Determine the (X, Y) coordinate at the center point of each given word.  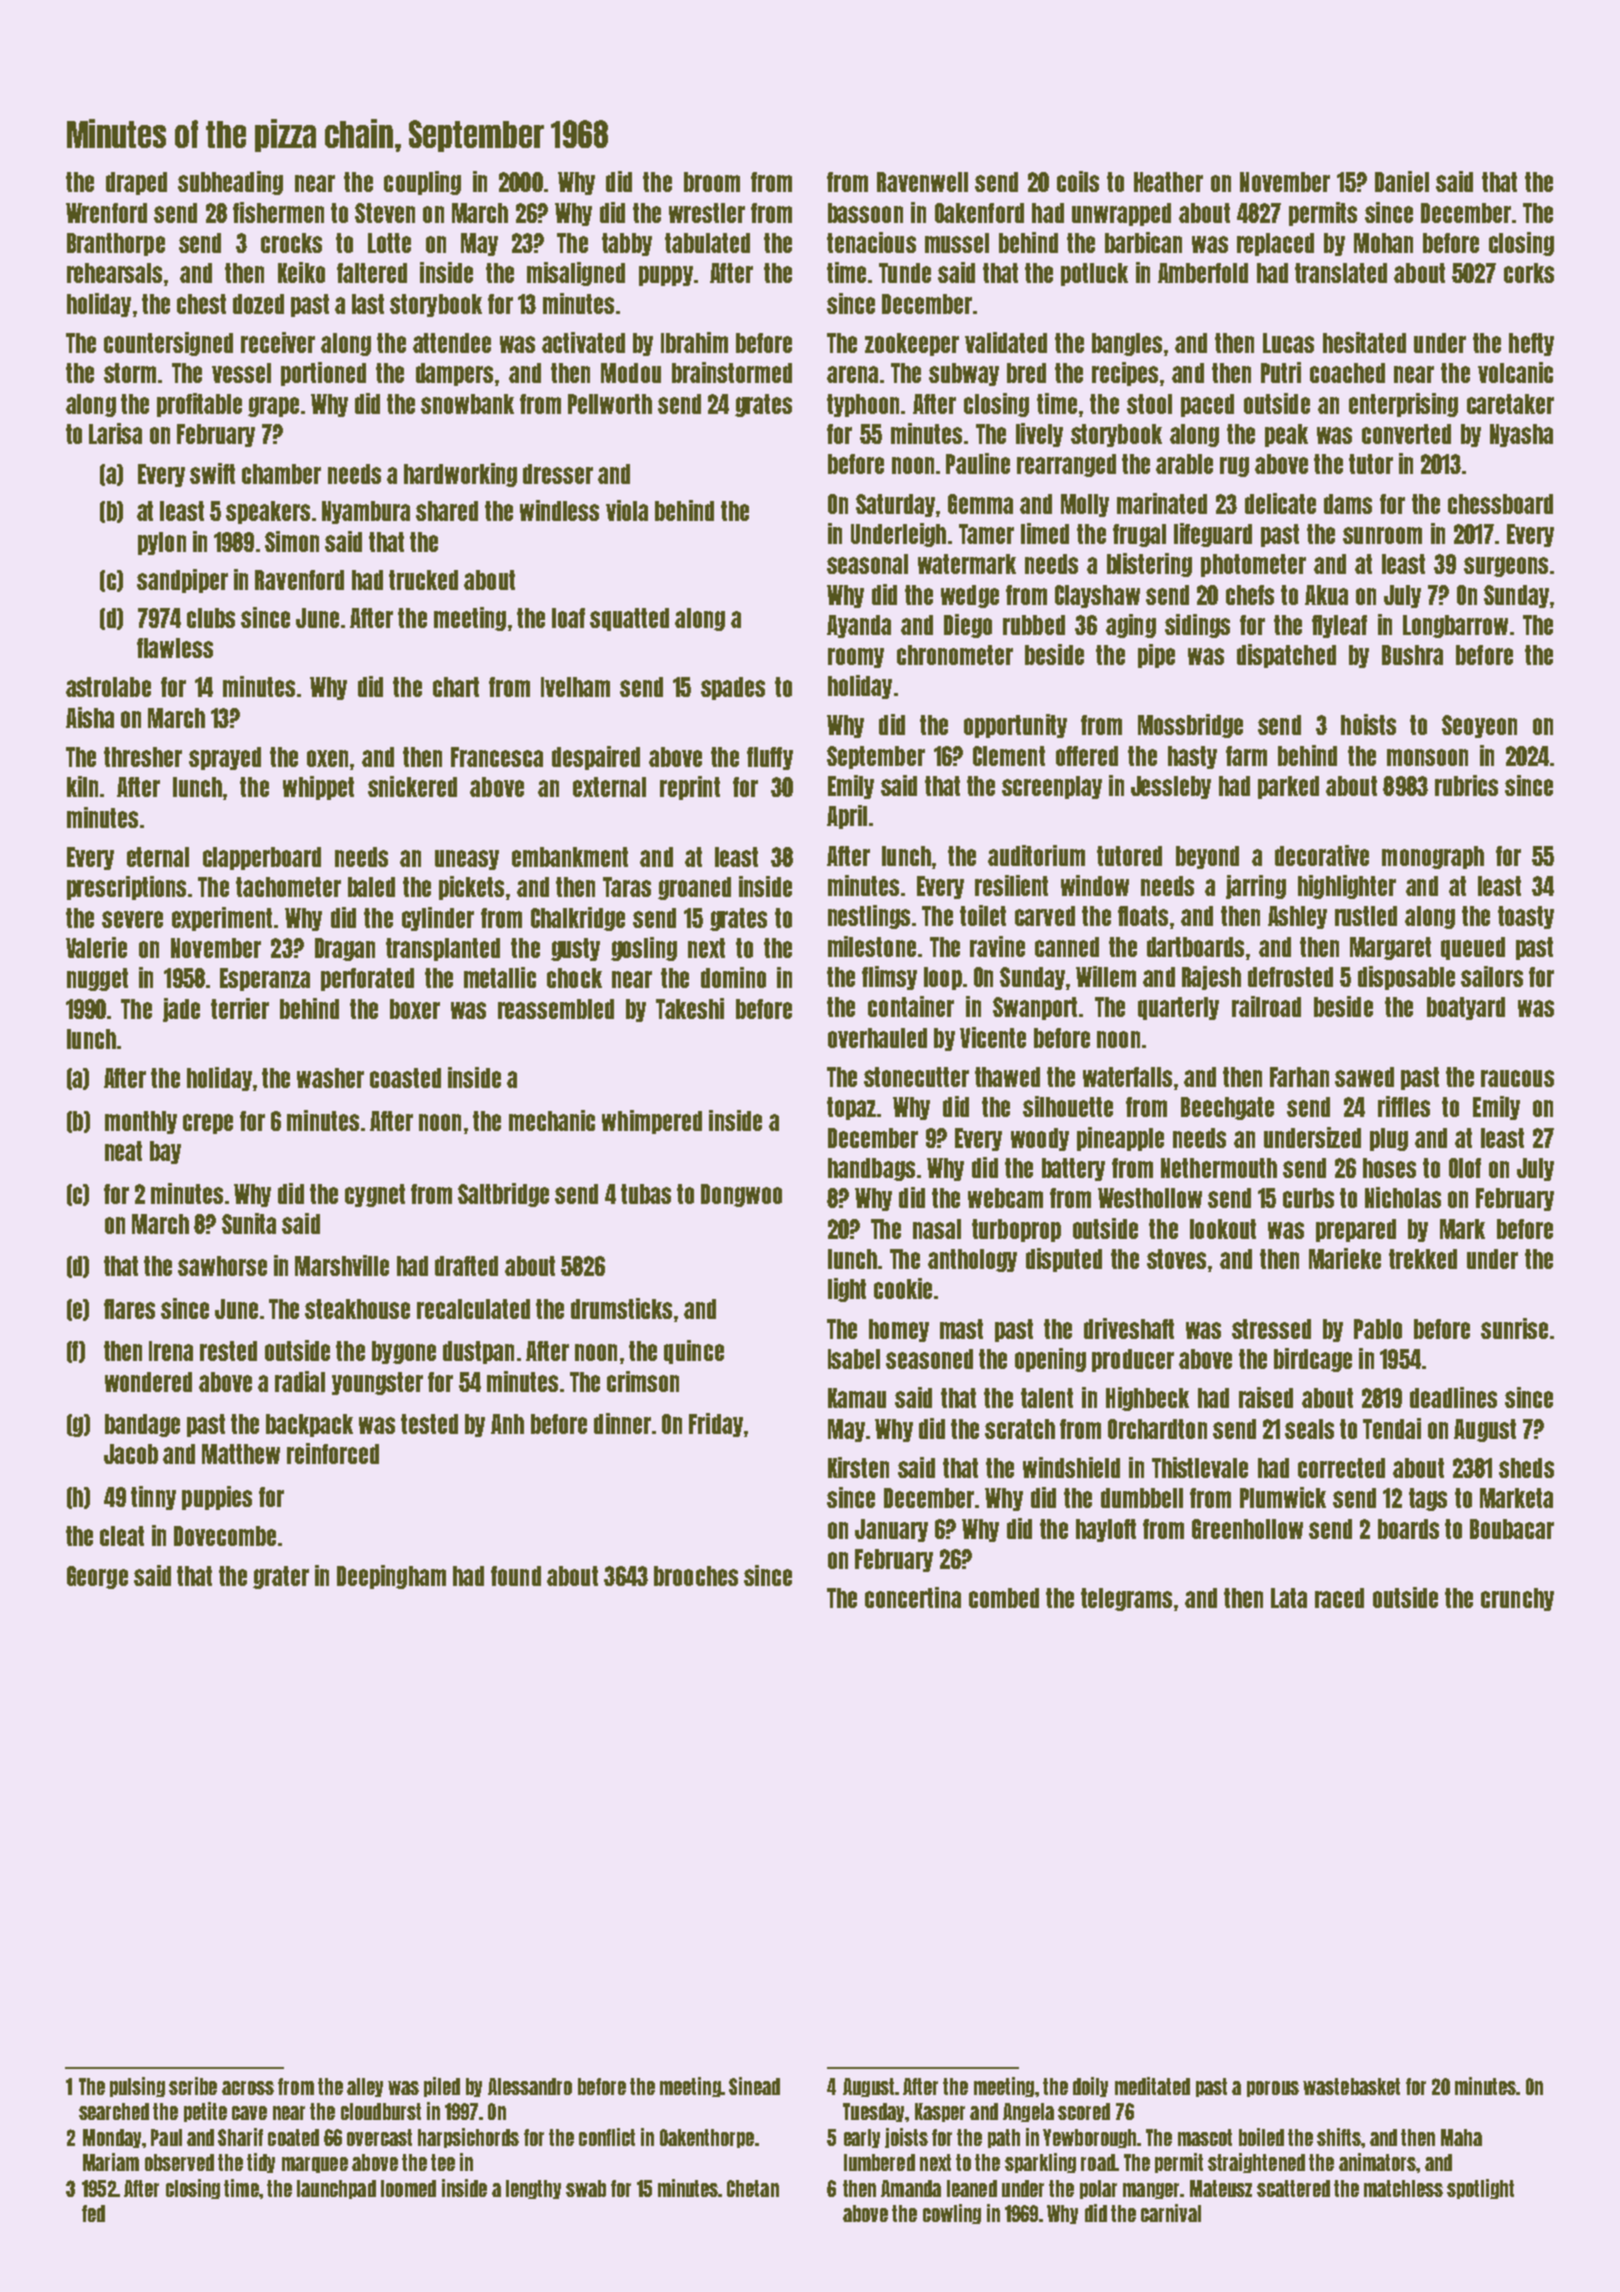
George (97, 1577)
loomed (408, 2188)
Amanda (911, 2188)
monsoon (1427, 757)
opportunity (1015, 726)
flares (129, 1309)
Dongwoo (741, 1195)
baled (371, 887)
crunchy (1517, 1599)
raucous (1517, 1078)
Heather (1168, 182)
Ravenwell (922, 182)
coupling (422, 183)
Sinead (754, 2086)
